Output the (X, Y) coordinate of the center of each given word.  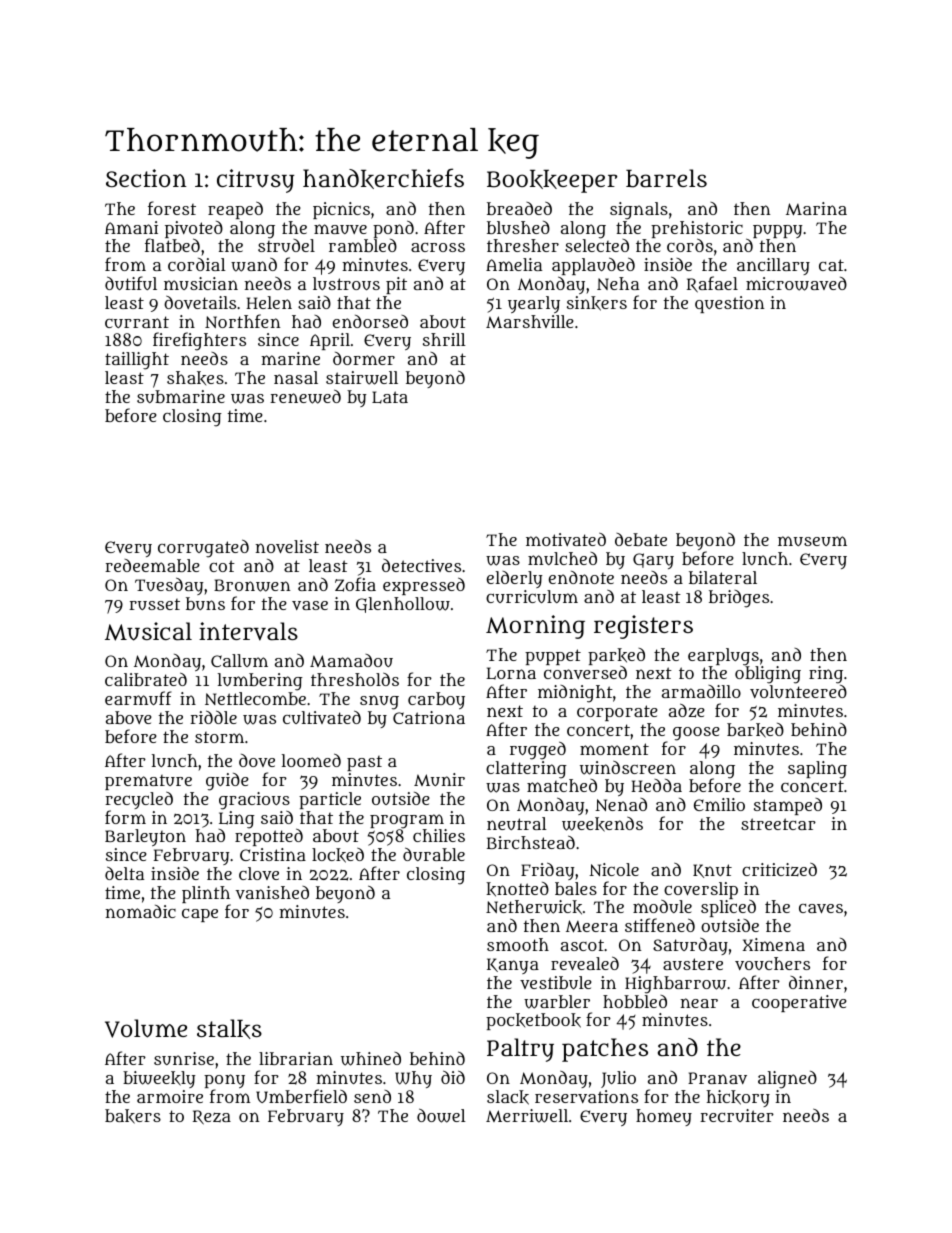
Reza (212, 1117)
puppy (778, 231)
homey (664, 1117)
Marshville (530, 321)
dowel (441, 1115)
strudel (286, 245)
